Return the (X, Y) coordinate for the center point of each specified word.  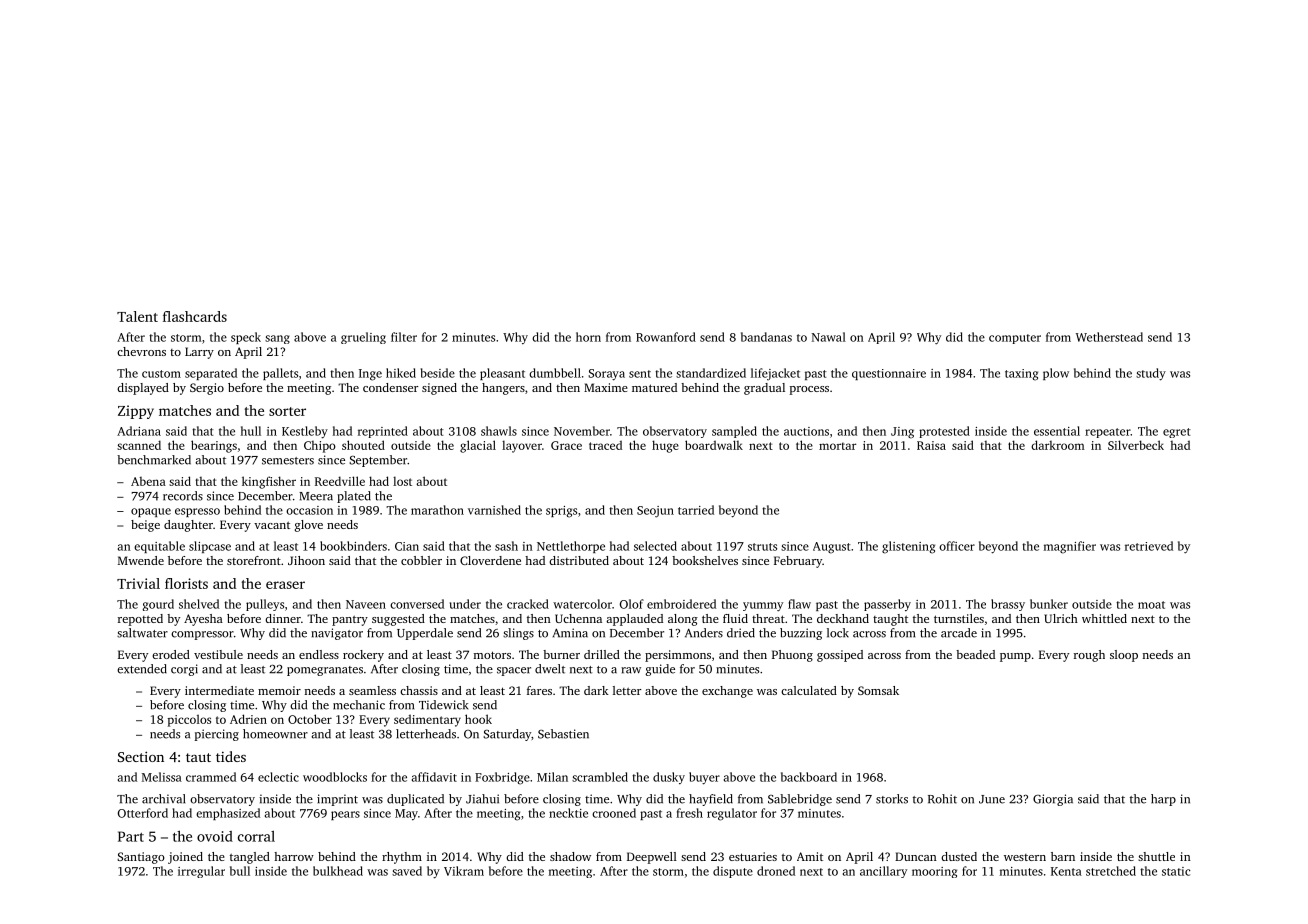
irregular (201, 872)
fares (539, 690)
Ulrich (1061, 618)
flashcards (195, 316)
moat (1151, 605)
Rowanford (666, 337)
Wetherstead (1109, 337)
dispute (733, 872)
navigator (337, 634)
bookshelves (705, 560)
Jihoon (306, 560)
